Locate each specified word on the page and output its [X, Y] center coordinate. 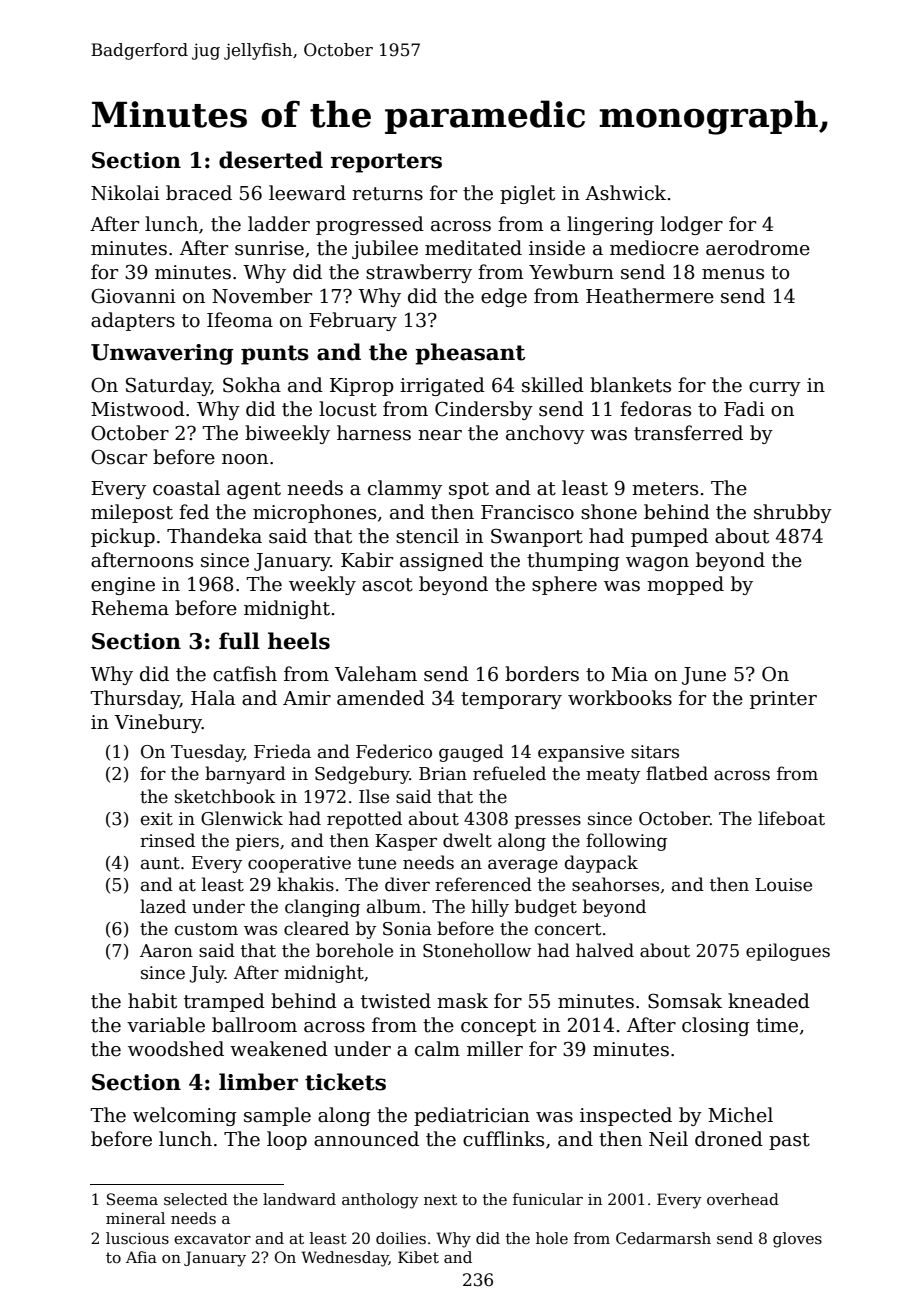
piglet [527, 194]
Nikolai [125, 193]
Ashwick [625, 193]
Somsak [685, 1001]
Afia [141, 1257]
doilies [401, 1238]
